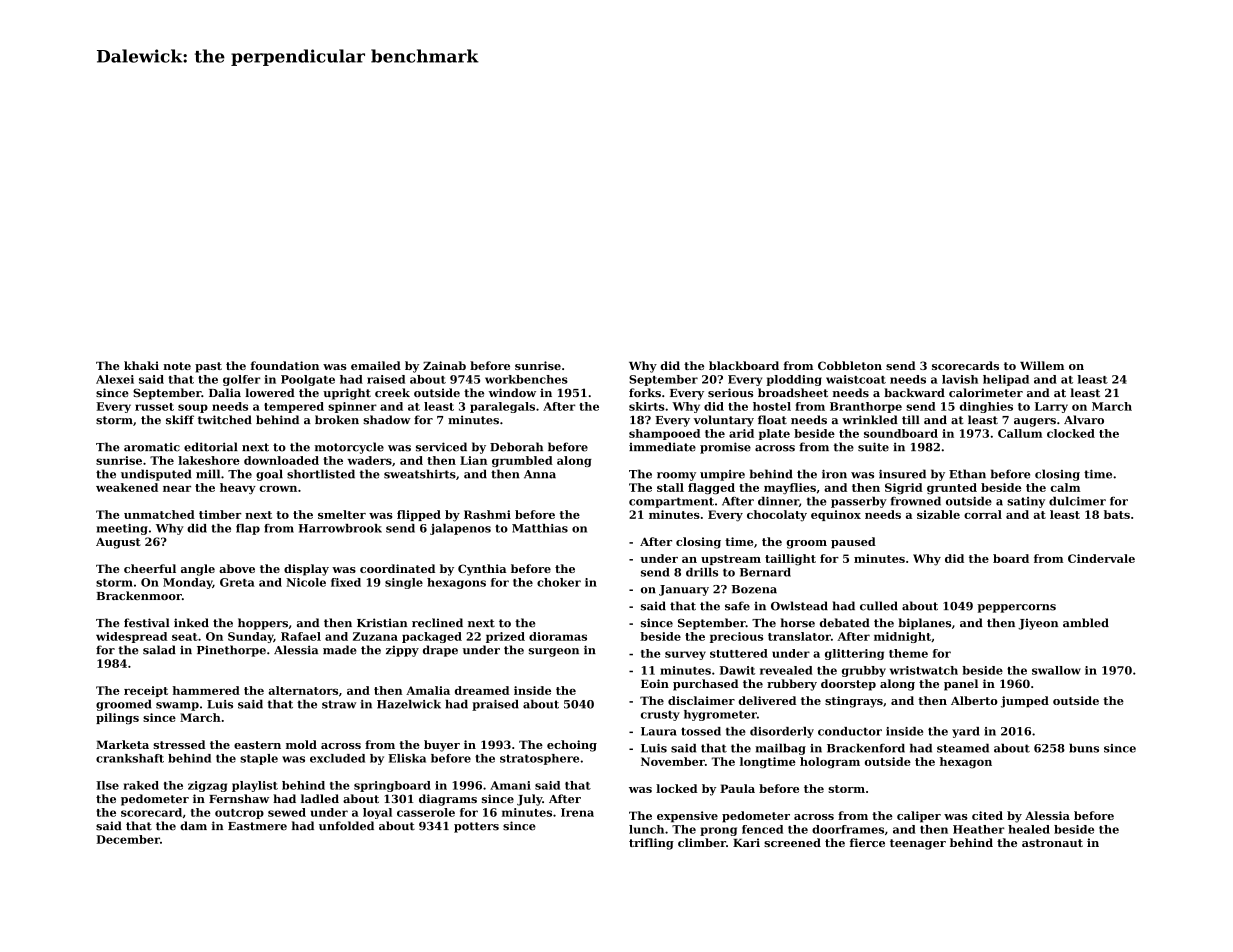  Describe the element at coordinates (1084, 420) in the screenshot. I see `Alvaro` at that location.
